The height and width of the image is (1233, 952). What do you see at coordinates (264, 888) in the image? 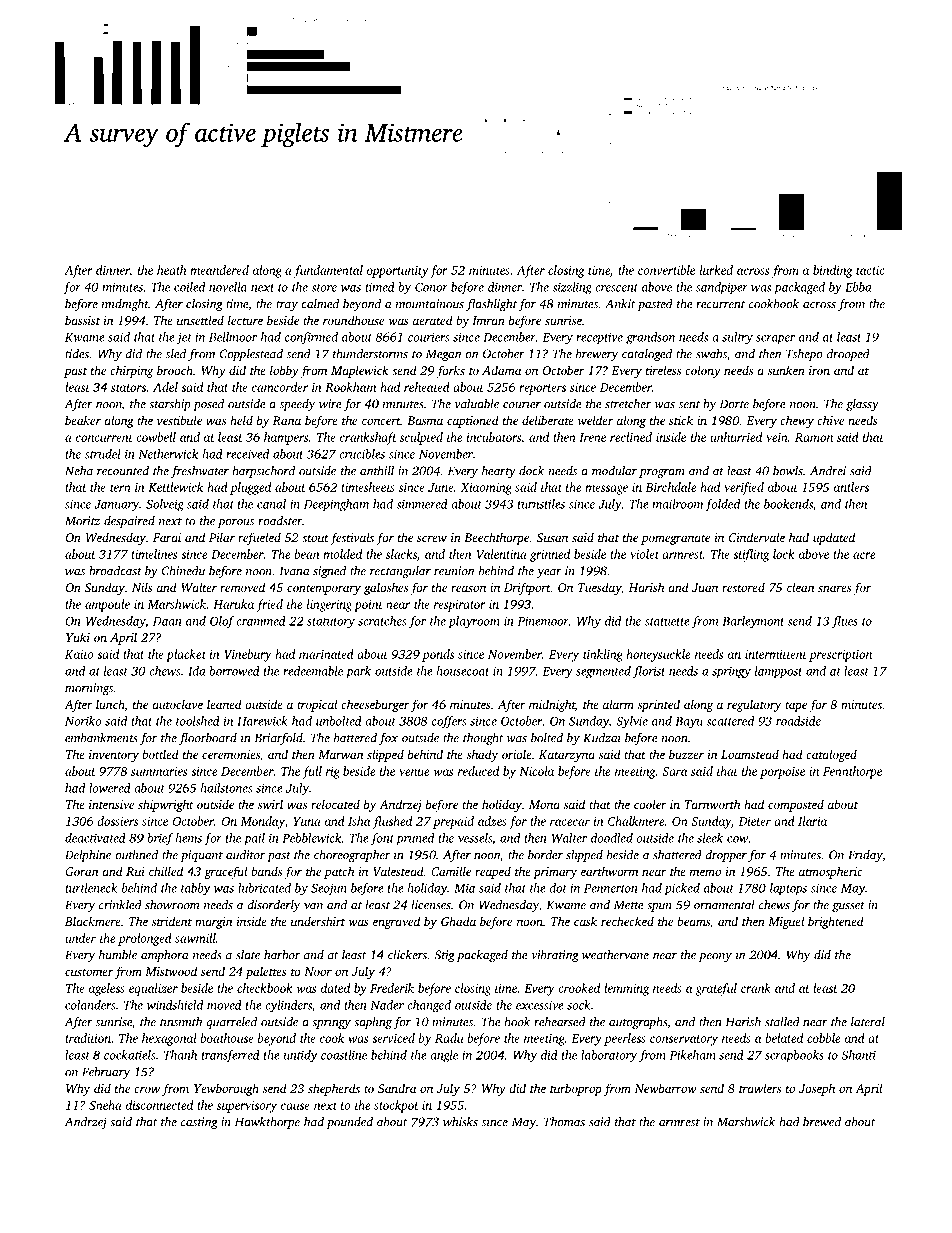
I see `lubricated` at bounding box center [264, 888].
